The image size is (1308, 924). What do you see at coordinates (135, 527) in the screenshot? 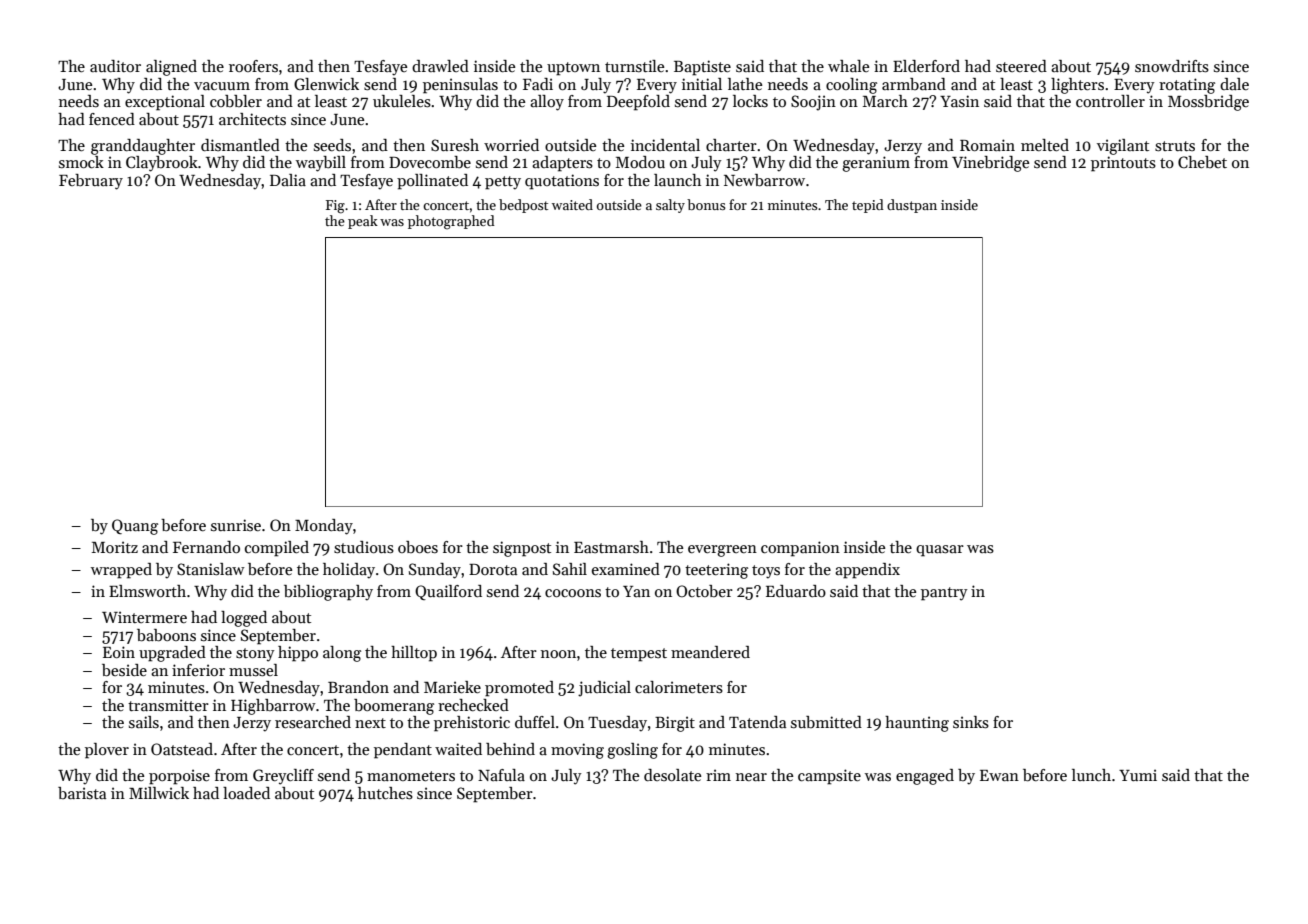
I see `Quang` at bounding box center [135, 527].
